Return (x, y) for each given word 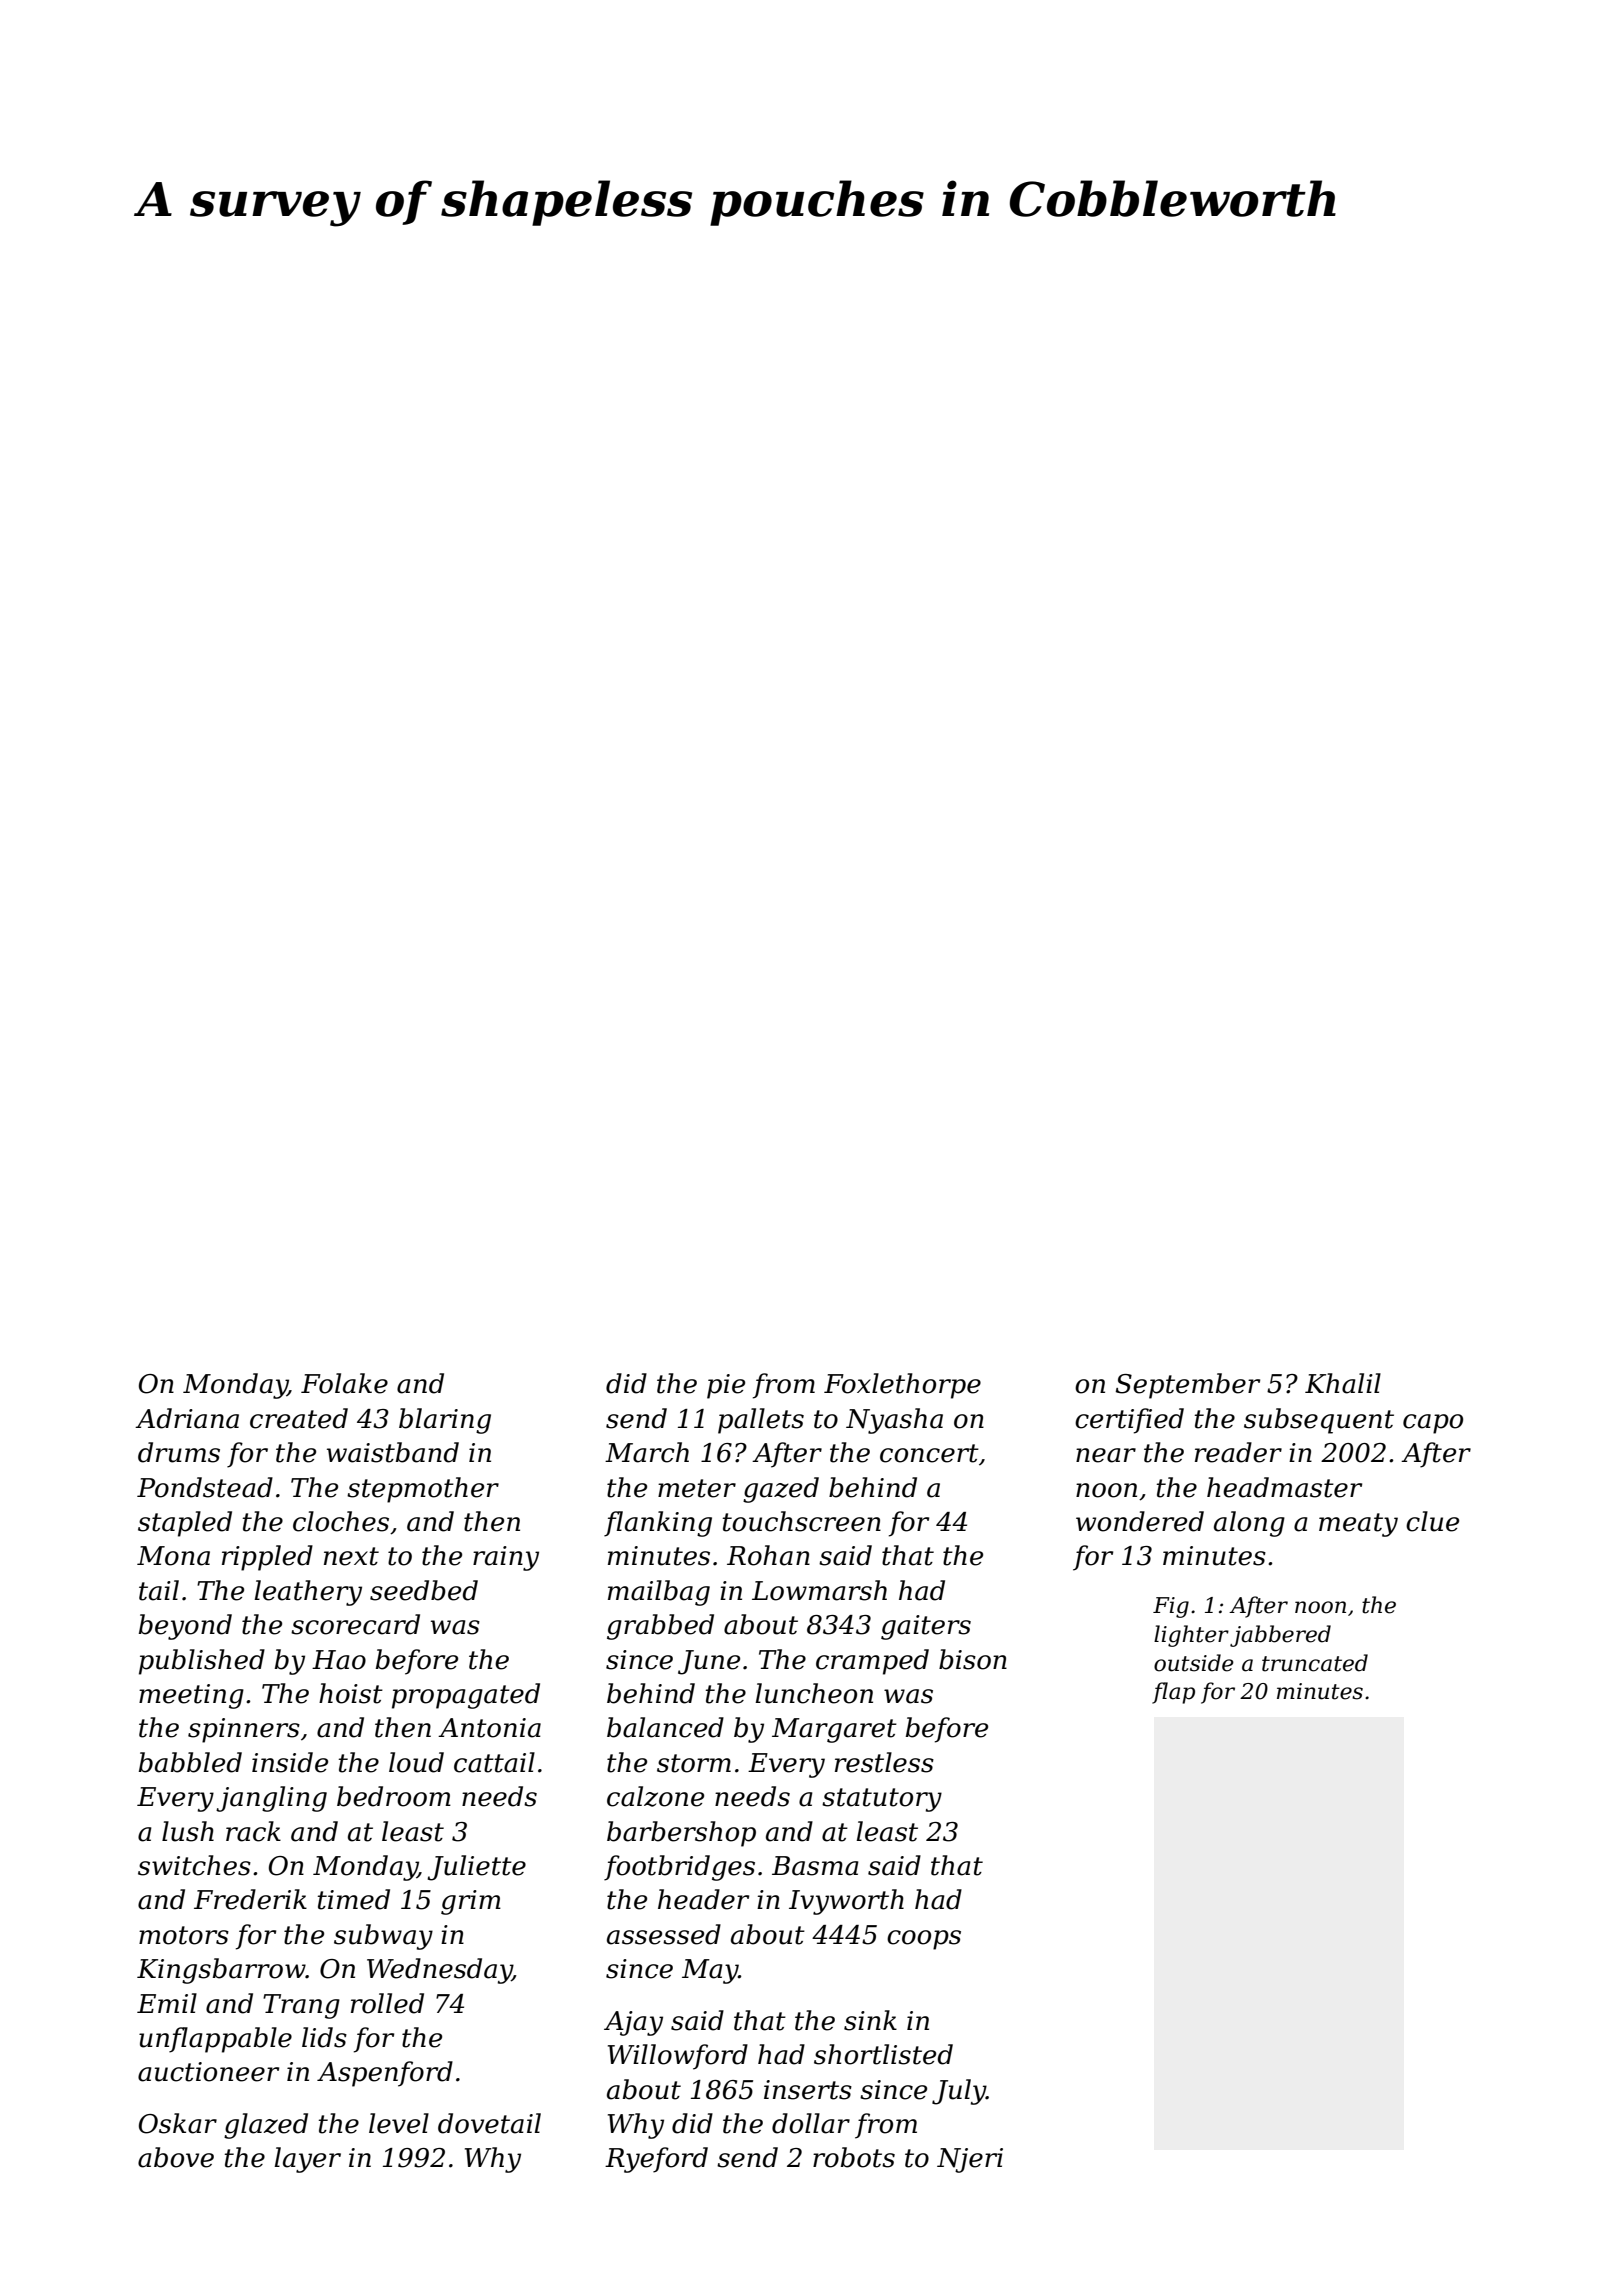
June (709, 1662)
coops (924, 1940)
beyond (185, 1627)
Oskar (178, 2123)
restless (884, 1762)
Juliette (476, 1868)
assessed (664, 1934)
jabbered (1280, 1636)
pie (726, 1386)
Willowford (678, 2057)
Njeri (970, 2160)
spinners (244, 1730)
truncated (1315, 1663)
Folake (344, 1383)
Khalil (1343, 1383)
